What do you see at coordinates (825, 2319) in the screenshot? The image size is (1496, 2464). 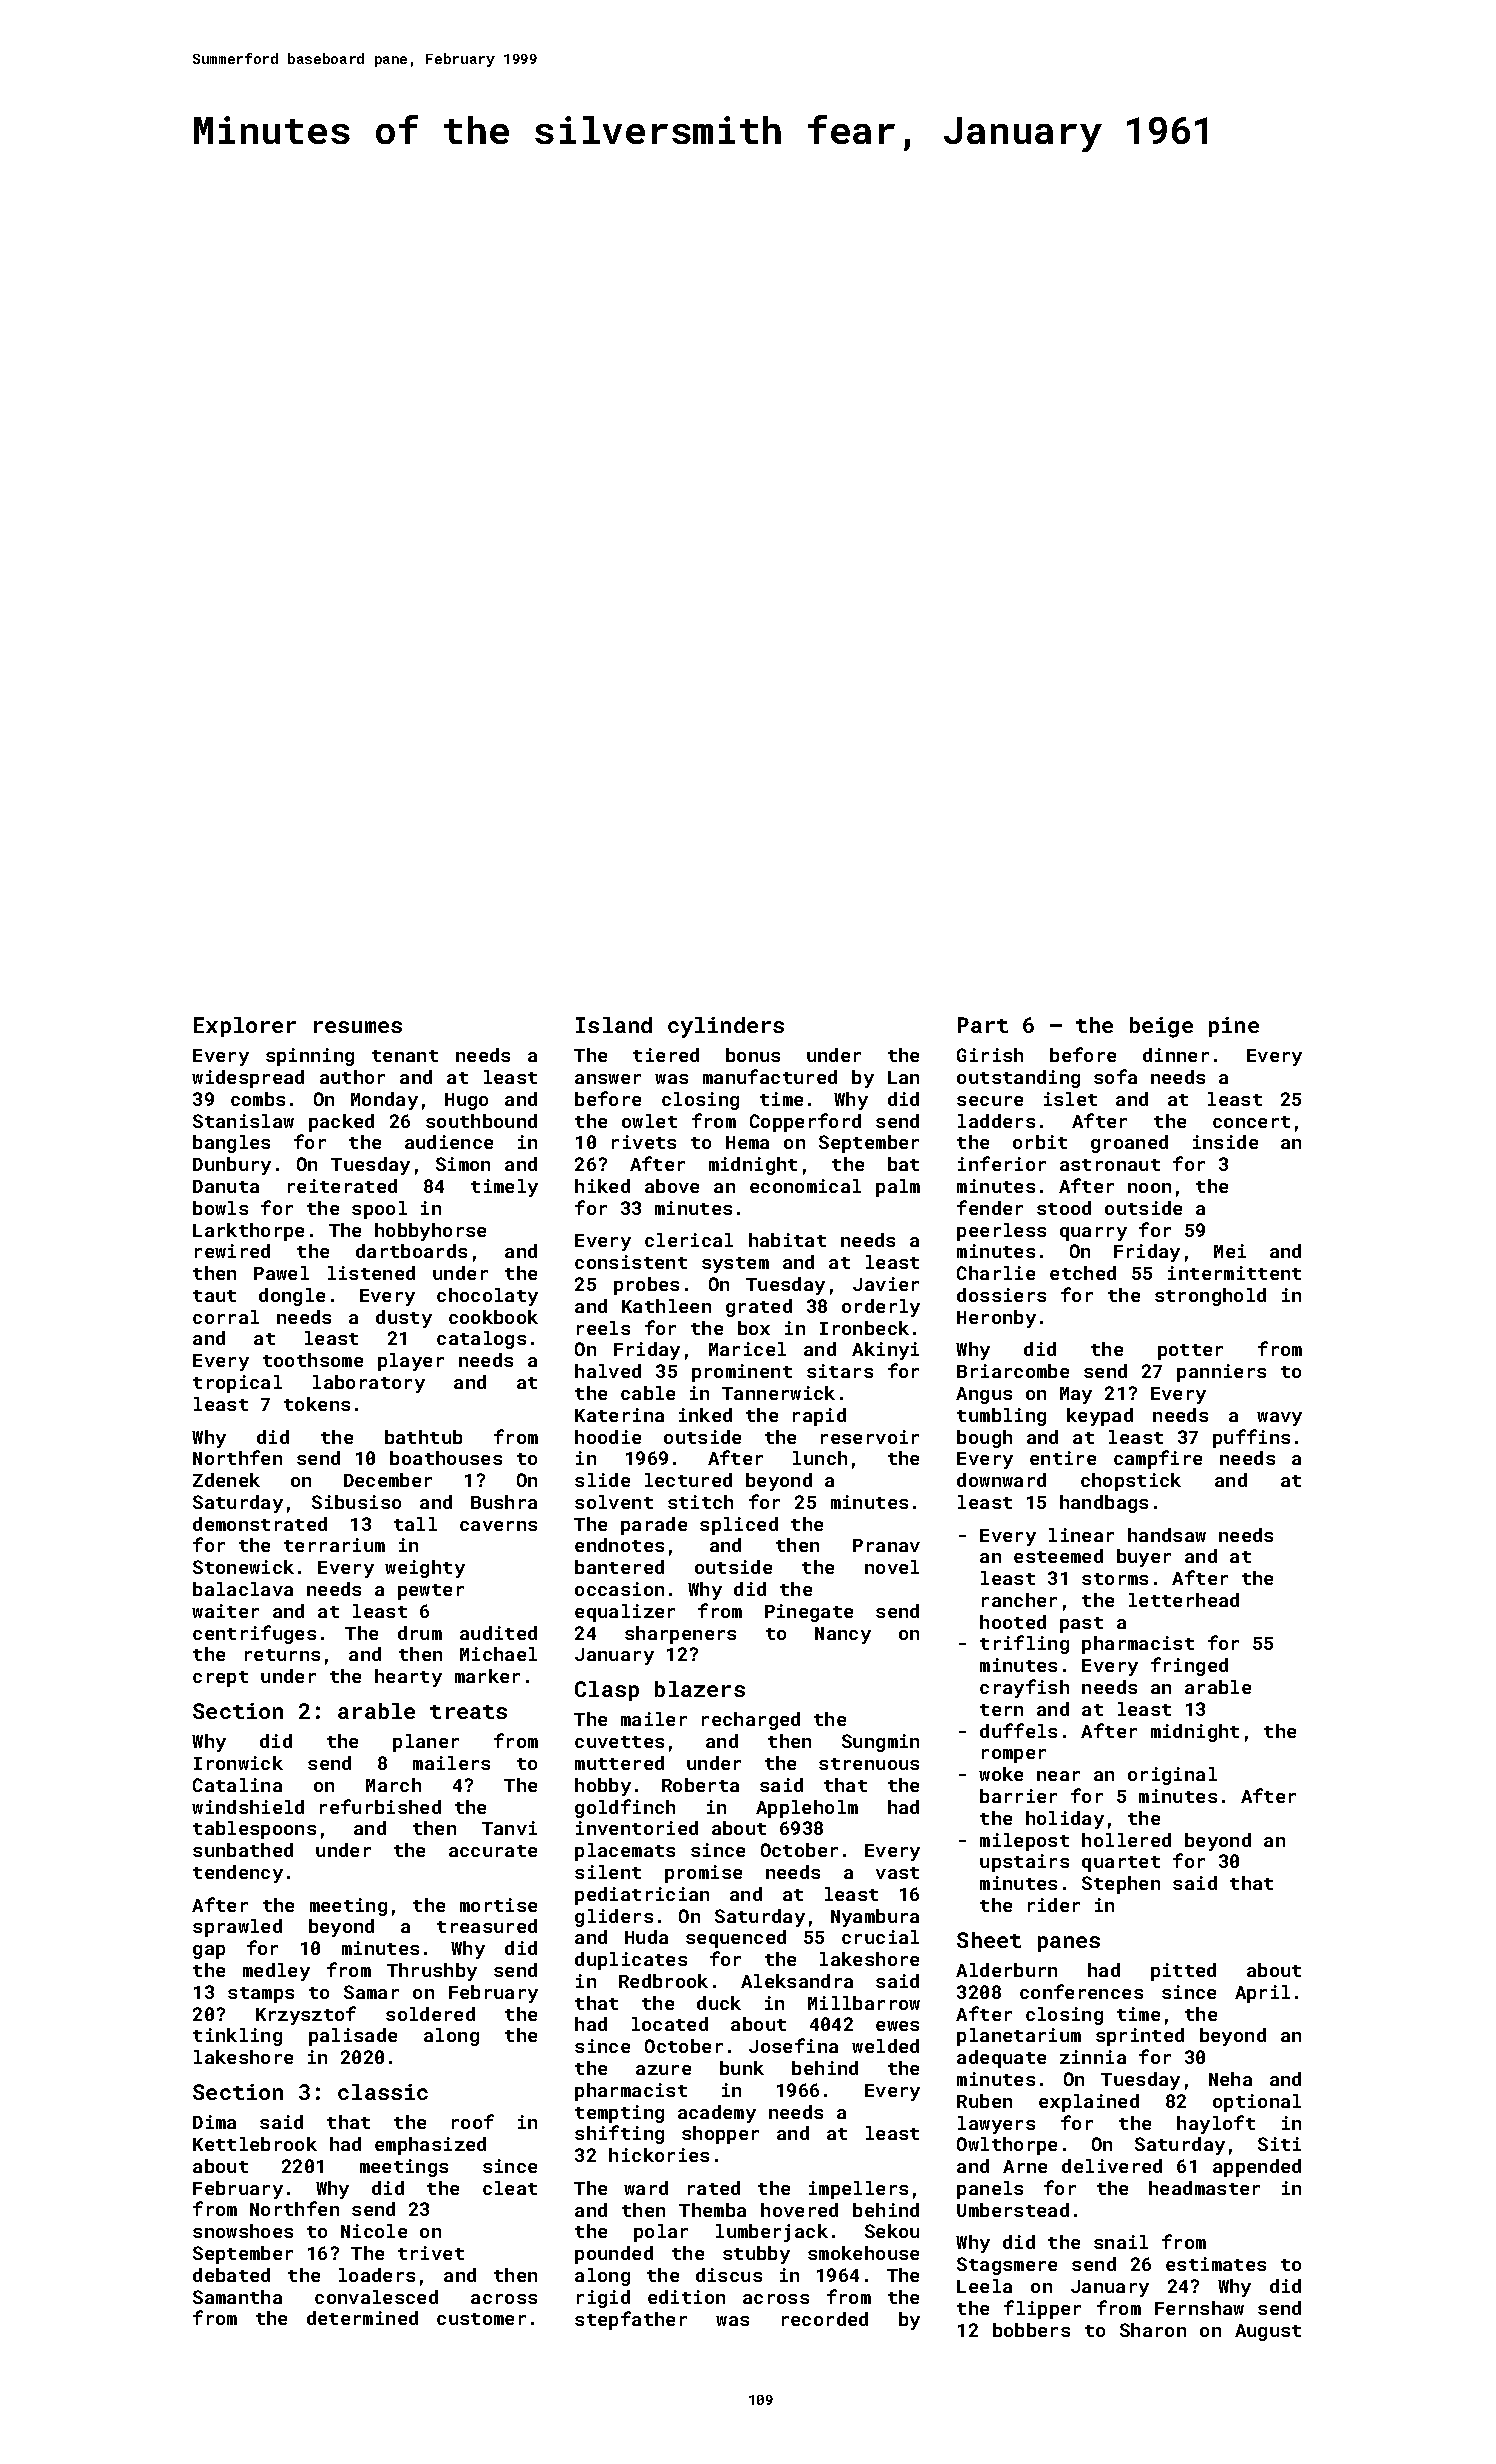 I see `recorded` at bounding box center [825, 2319].
